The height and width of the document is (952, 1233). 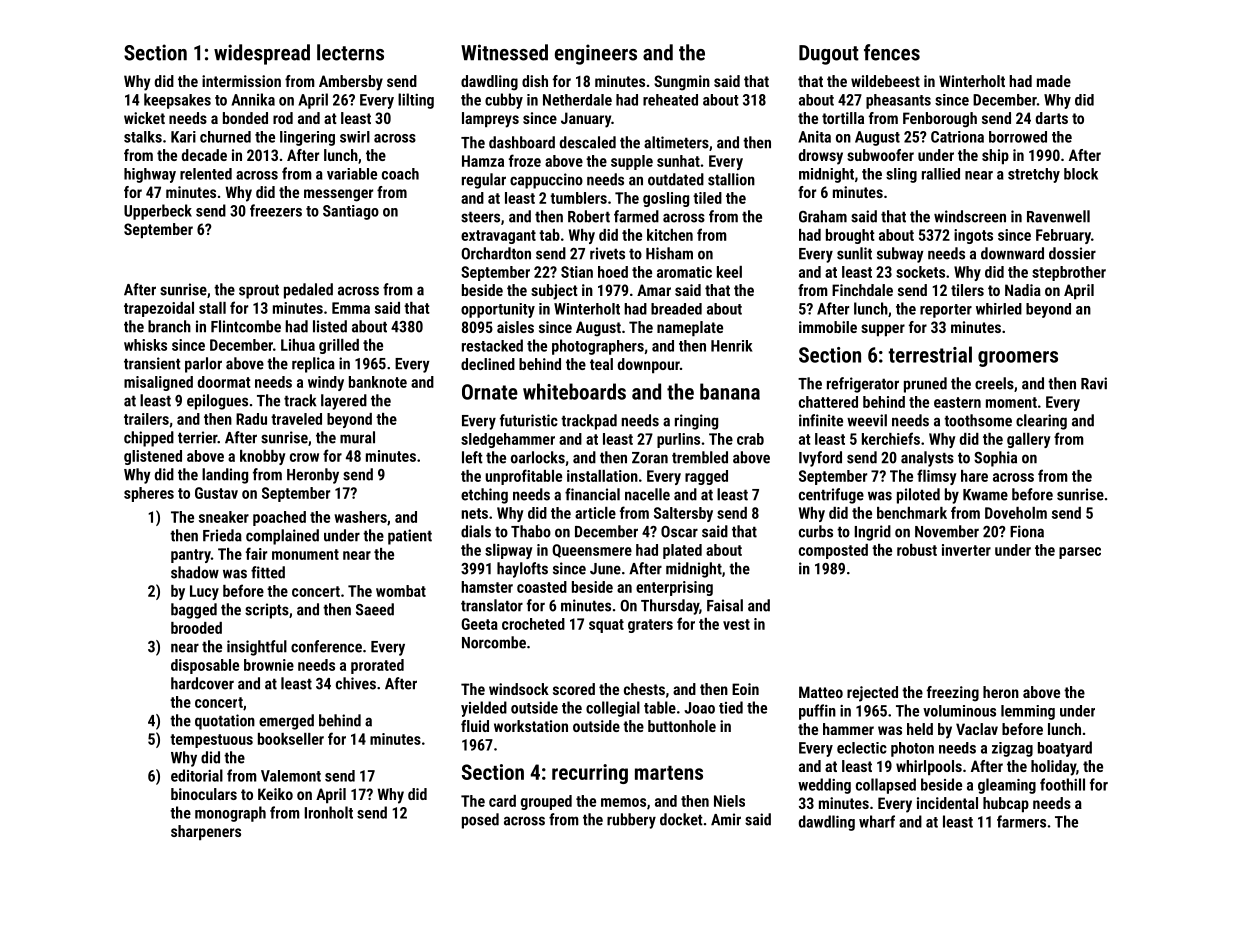 I want to click on fences, so click(x=892, y=52).
